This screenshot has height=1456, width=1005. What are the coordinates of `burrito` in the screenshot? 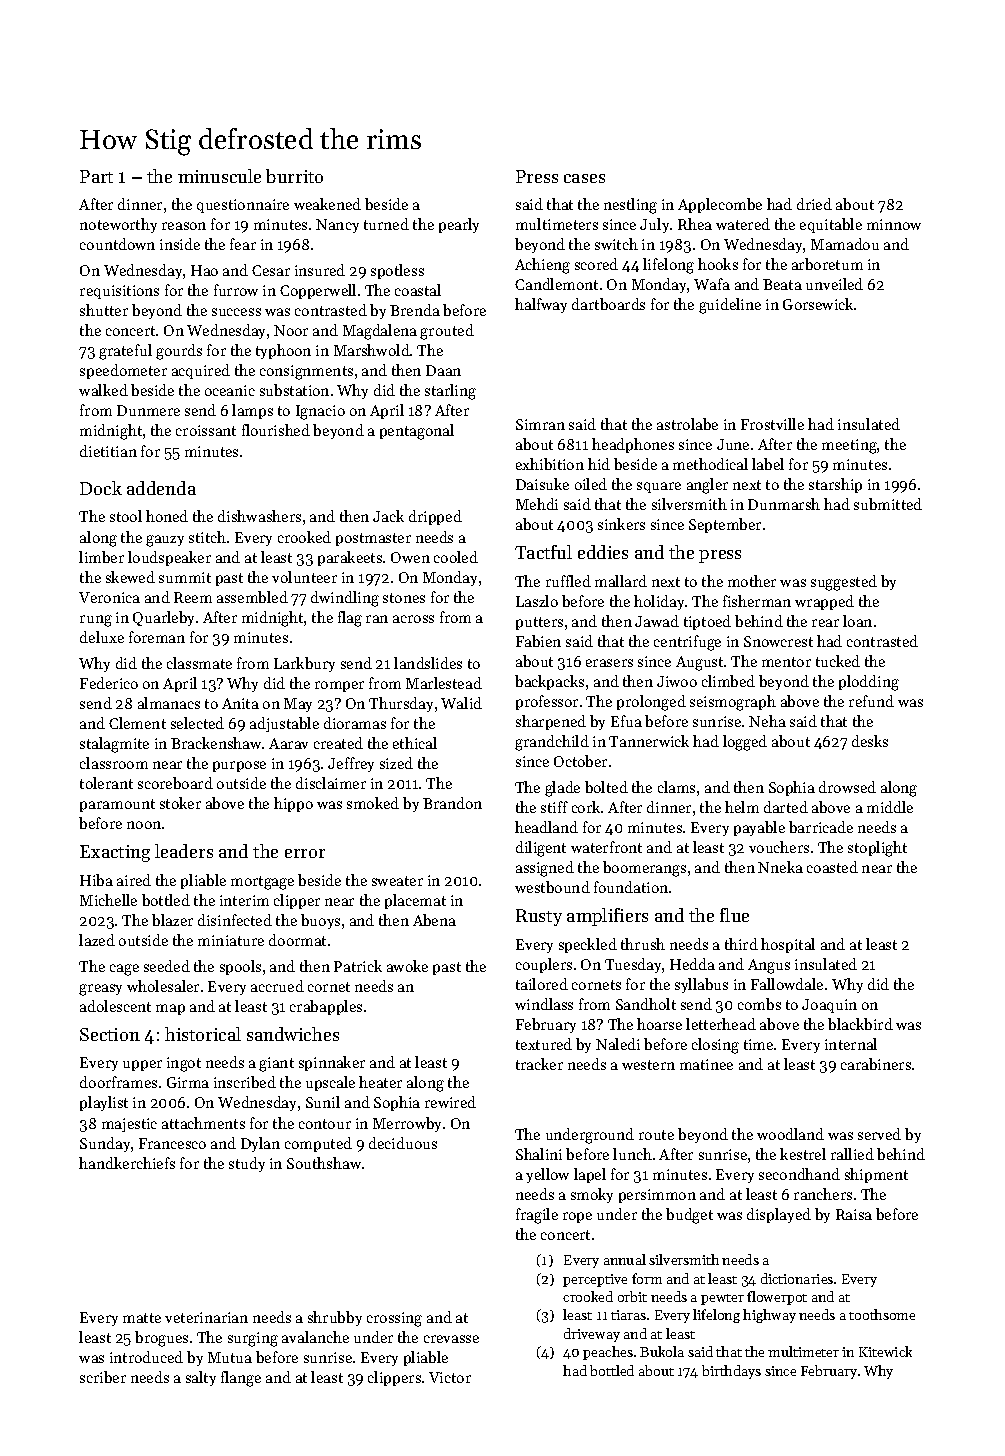 It's located at (294, 176).
